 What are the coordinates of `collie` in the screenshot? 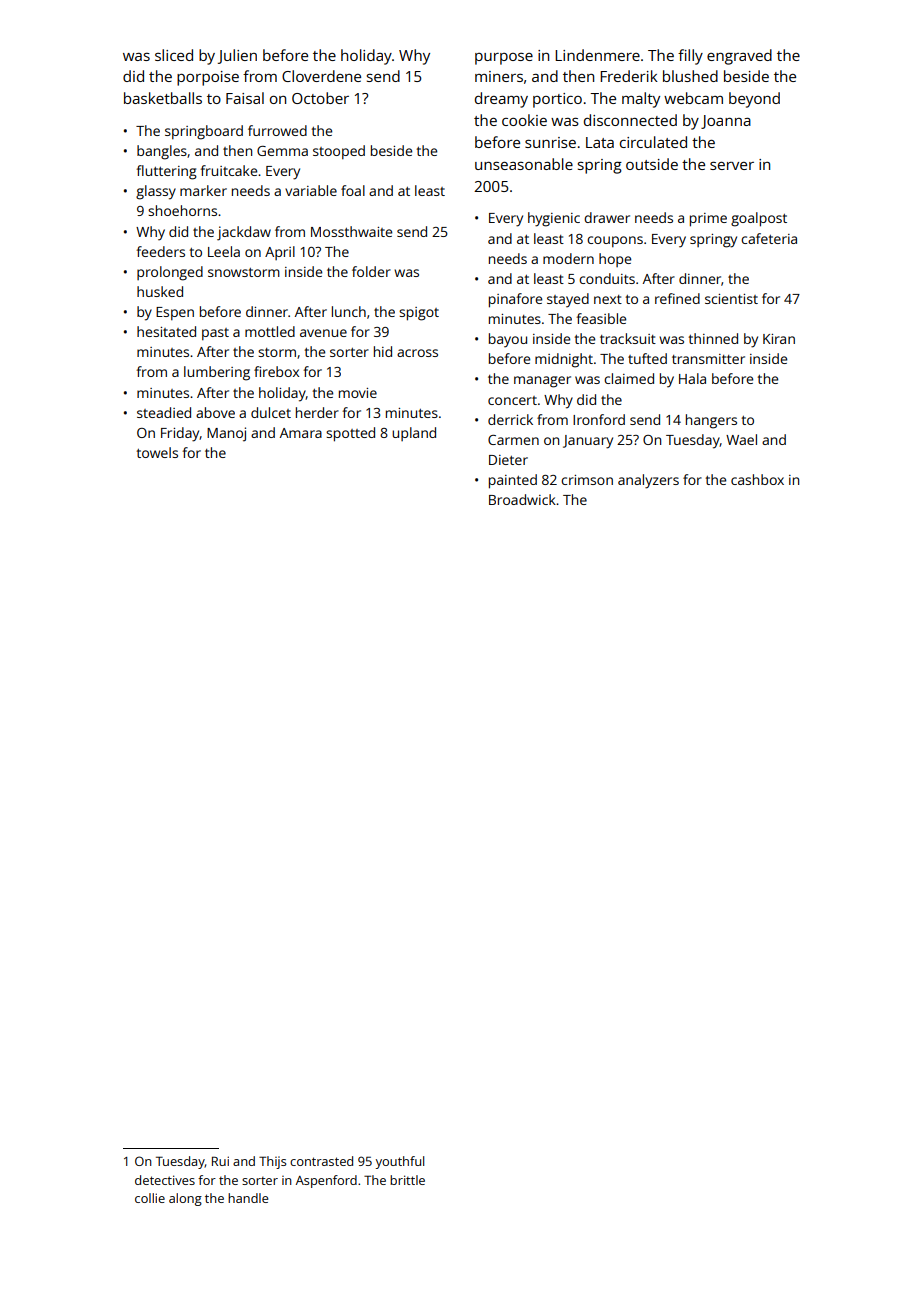 It's located at (150, 1198).
